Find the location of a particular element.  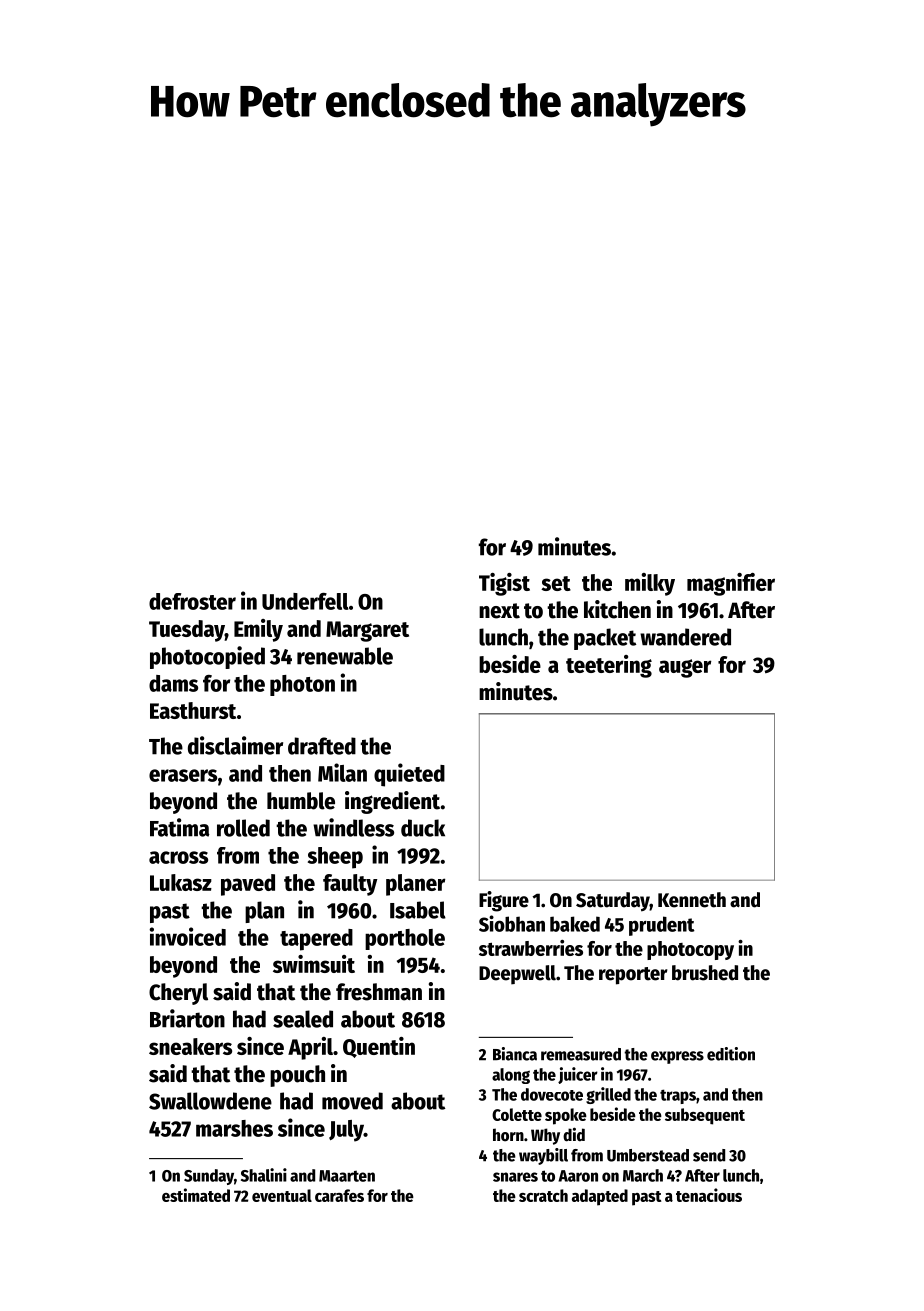

Underfell is located at coordinates (305, 601).
